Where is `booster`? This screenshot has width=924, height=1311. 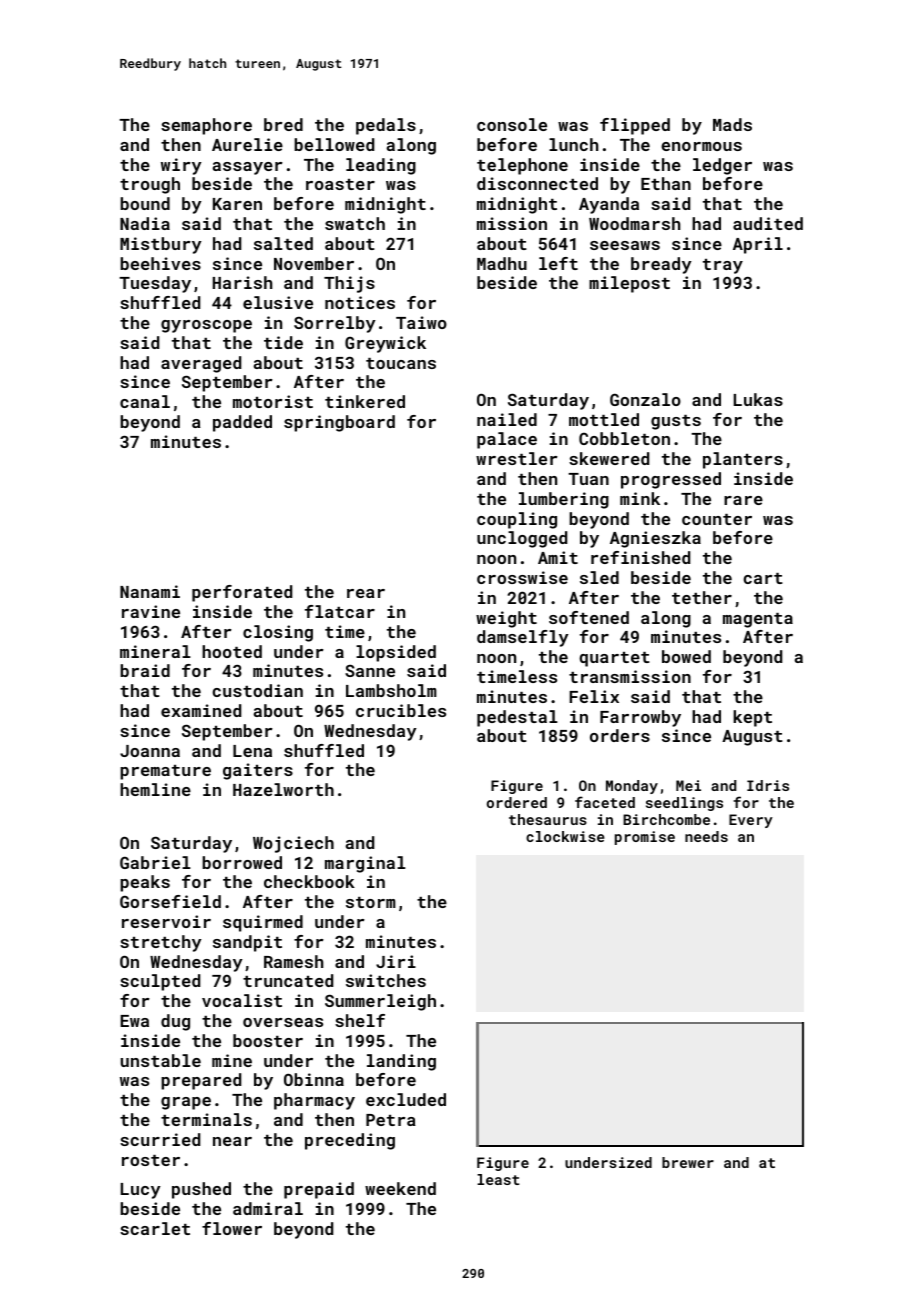 booster is located at coordinates (268, 1040).
